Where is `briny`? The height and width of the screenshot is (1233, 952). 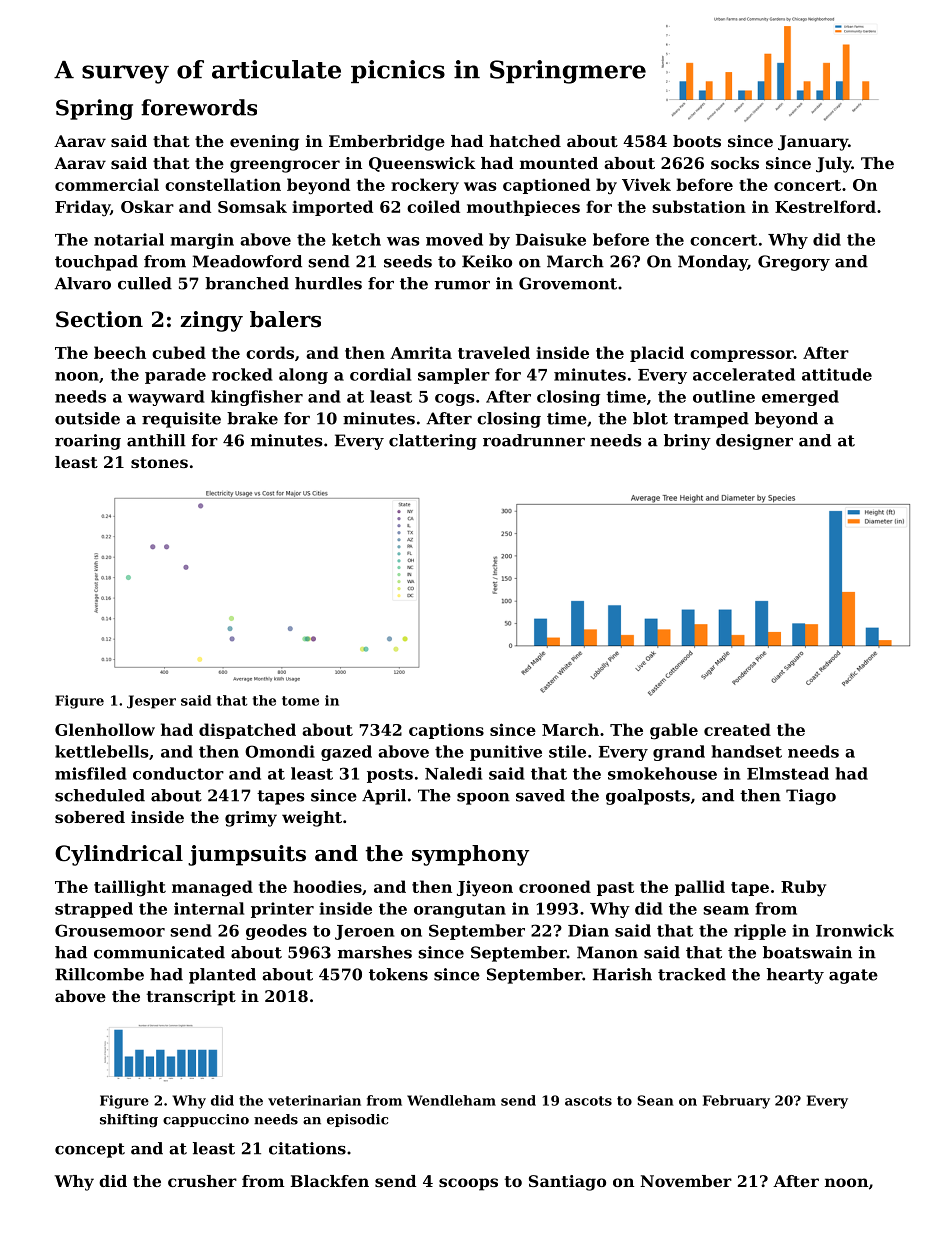 briny is located at coordinates (687, 442).
